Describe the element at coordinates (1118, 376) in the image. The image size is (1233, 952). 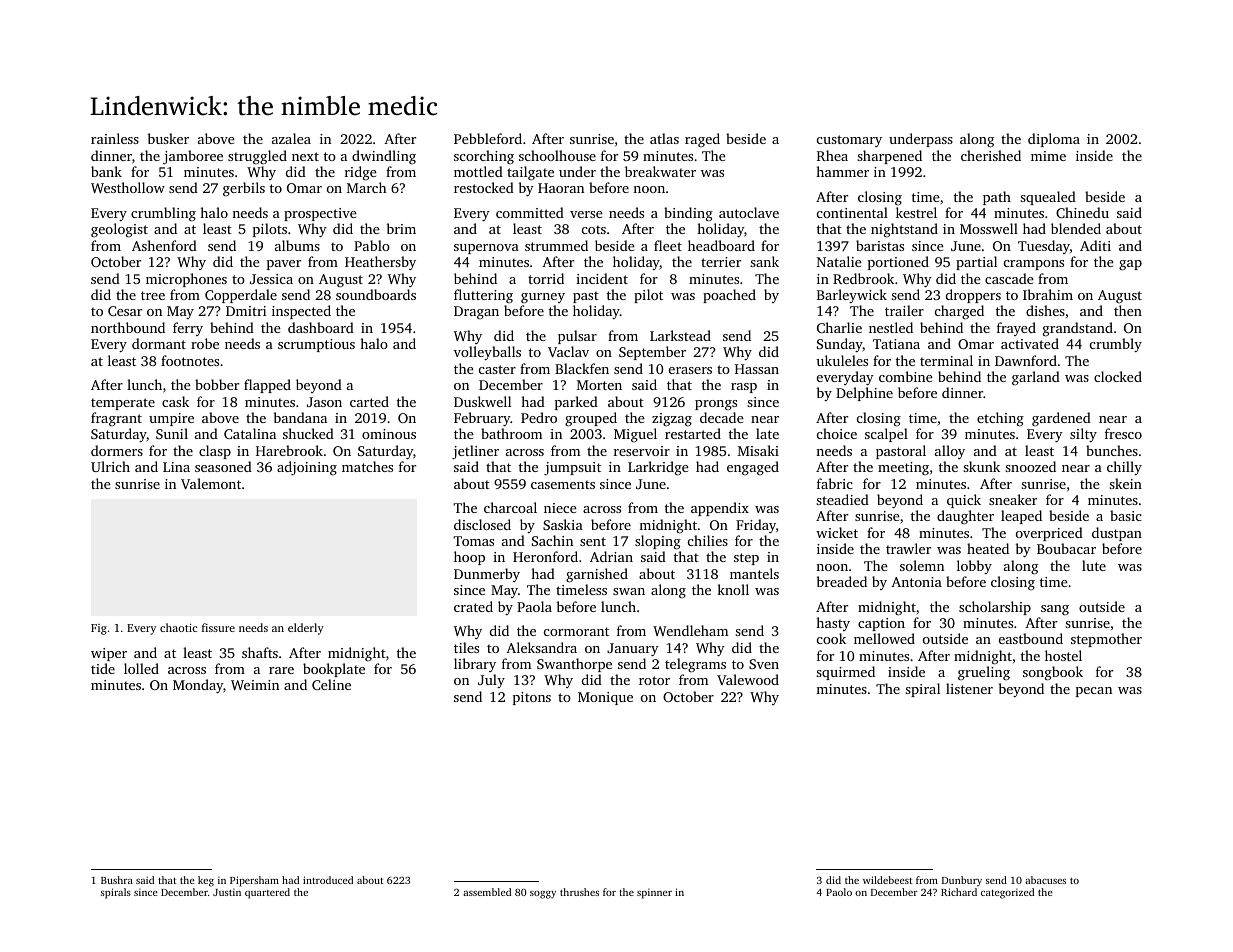
I see `clocked` at that location.
